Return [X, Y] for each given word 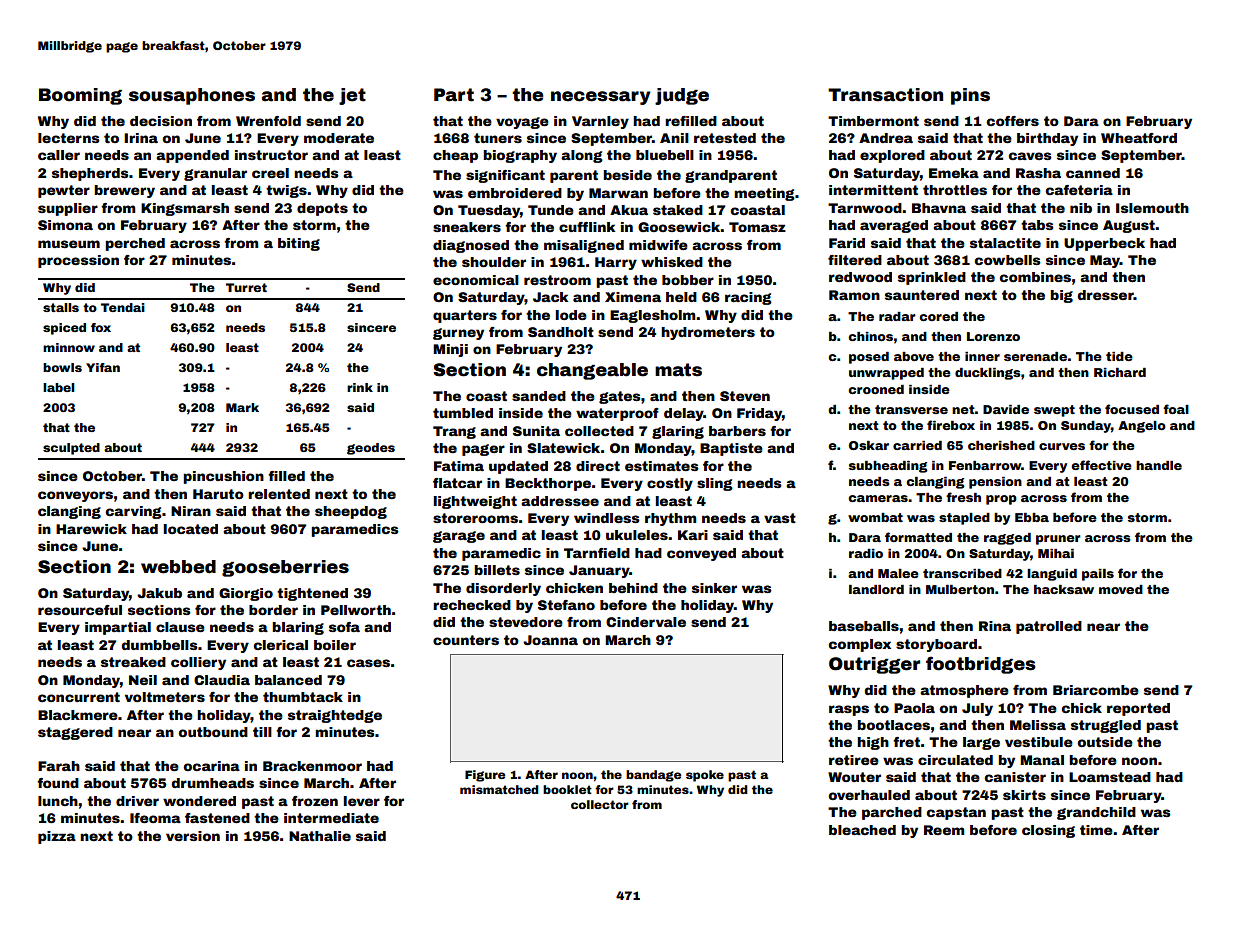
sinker [714, 588]
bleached [862, 830]
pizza [57, 837]
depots [322, 209]
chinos [870, 336]
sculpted [71, 449]
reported [1138, 709]
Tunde [551, 210]
